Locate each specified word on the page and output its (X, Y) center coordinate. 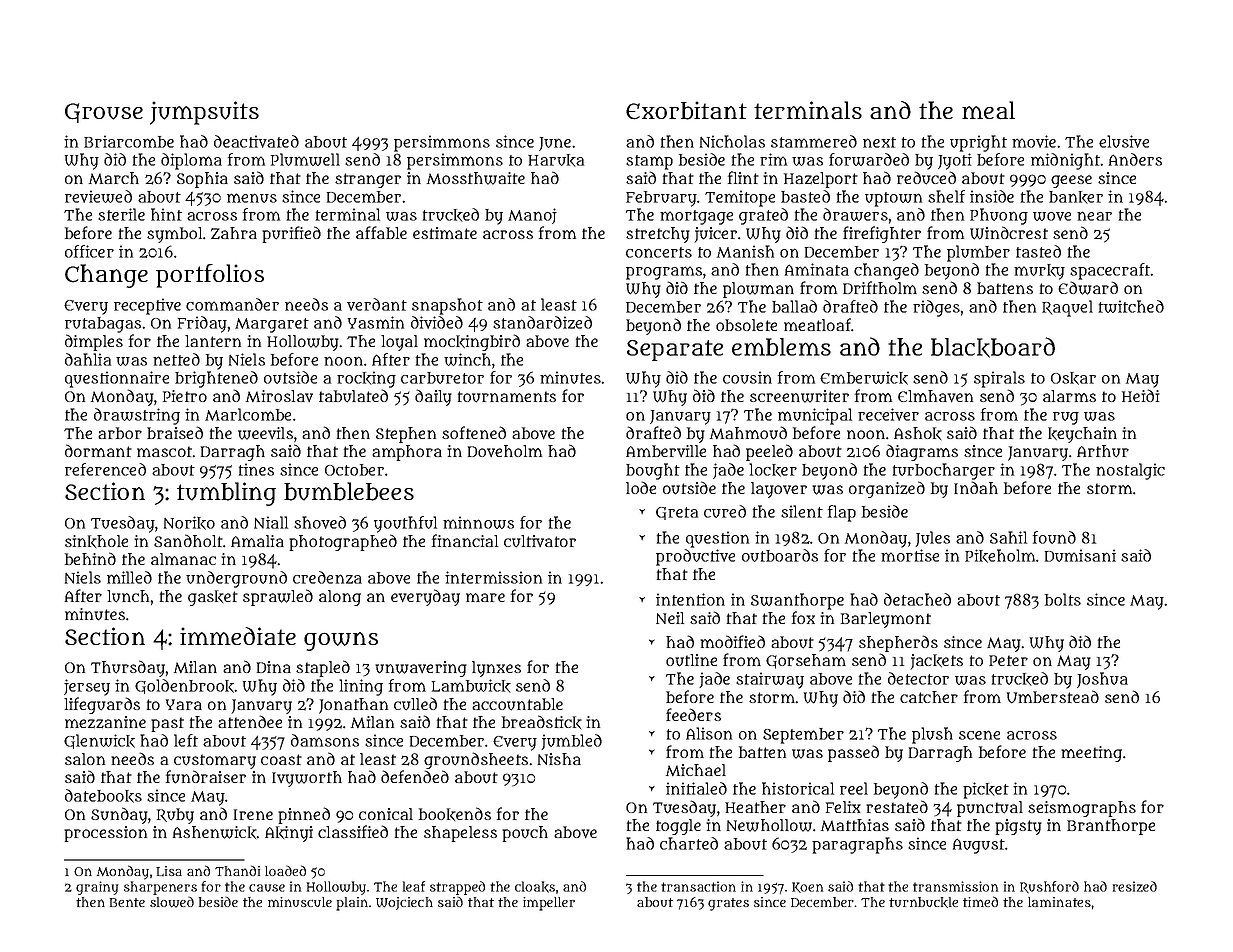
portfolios (210, 276)
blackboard (993, 347)
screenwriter (799, 396)
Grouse (104, 113)
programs (664, 273)
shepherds (898, 643)
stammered (814, 141)
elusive (1124, 141)
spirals (999, 379)
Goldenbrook (185, 686)
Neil (670, 618)
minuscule (300, 902)
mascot (164, 451)
